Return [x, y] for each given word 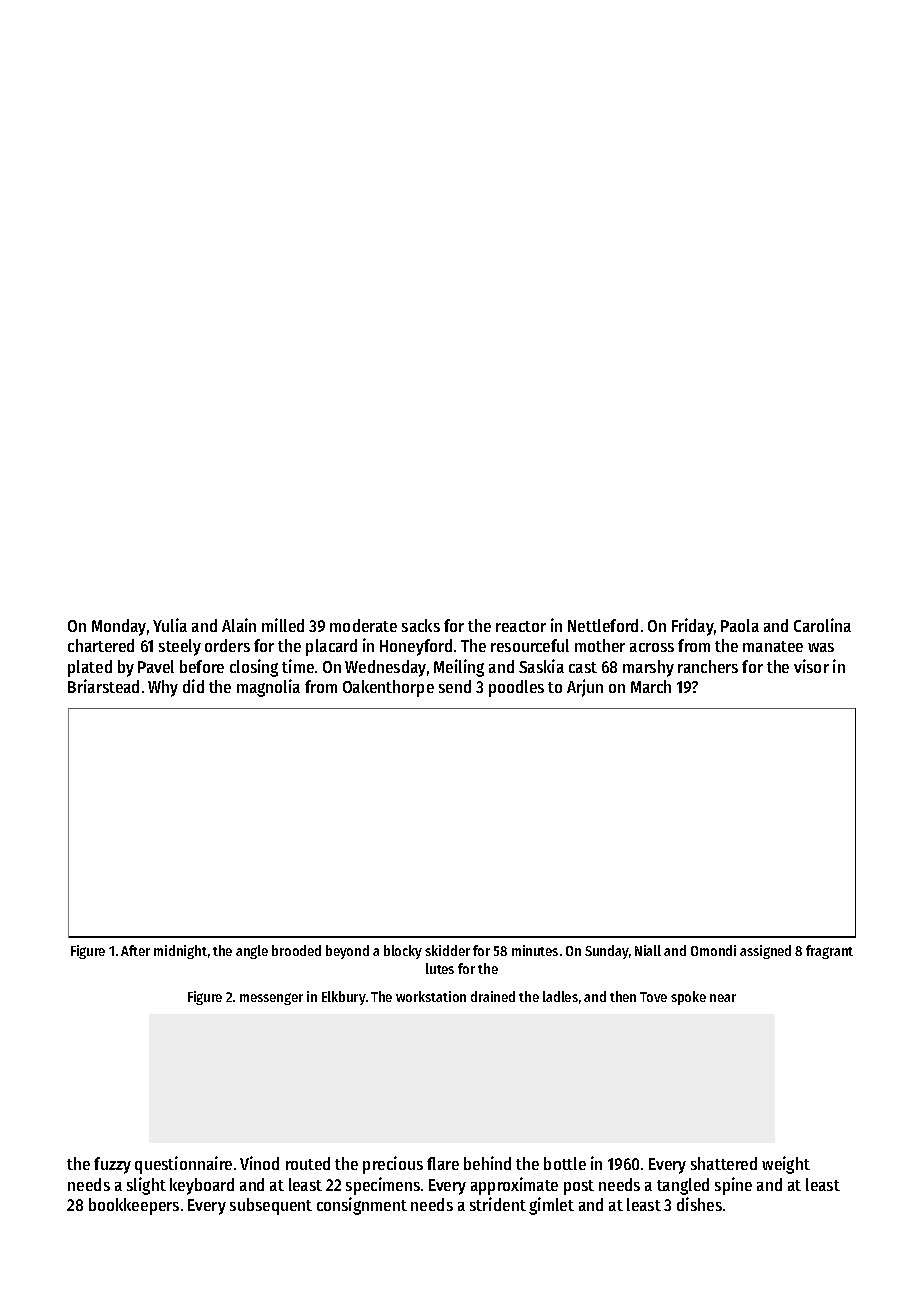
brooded [296, 950]
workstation [431, 996]
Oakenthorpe [388, 688]
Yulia [170, 625]
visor [811, 666]
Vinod [259, 1163]
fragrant [829, 952]
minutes [535, 950]
